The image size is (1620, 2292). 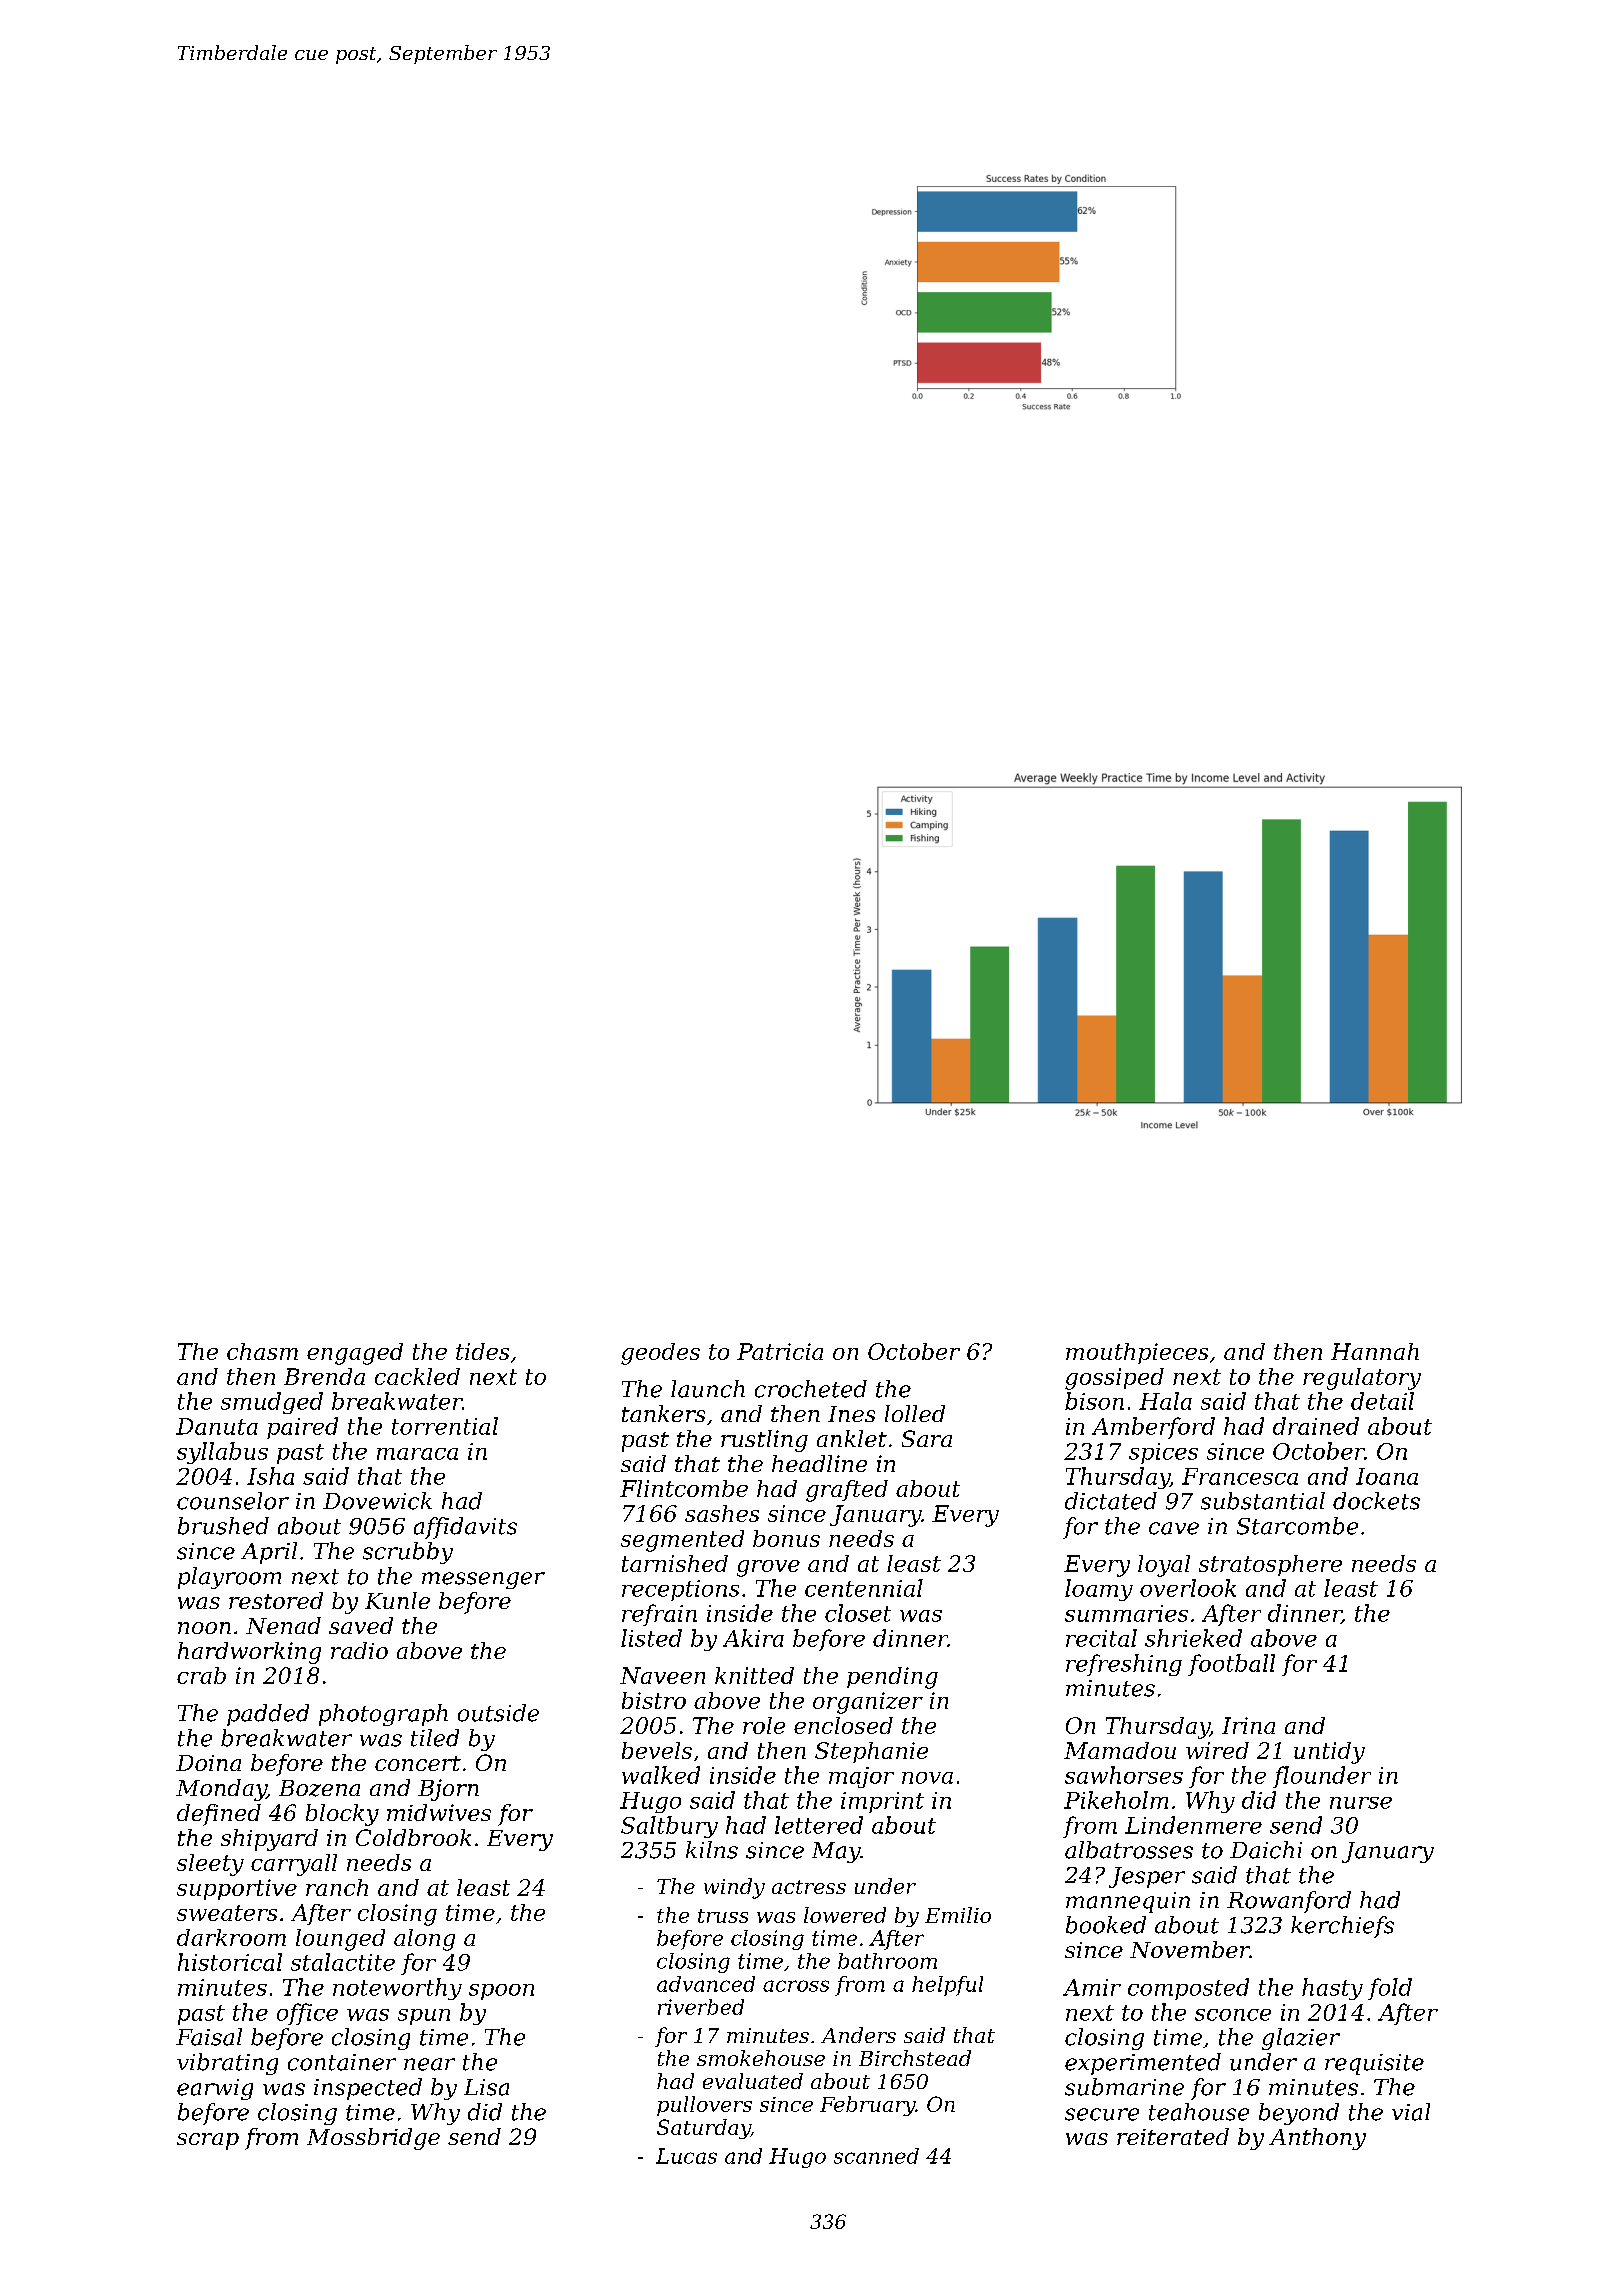 What do you see at coordinates (1128, 1902) in the screenshot?
I see `mannequin` at bounding box center [1128, 1902].
